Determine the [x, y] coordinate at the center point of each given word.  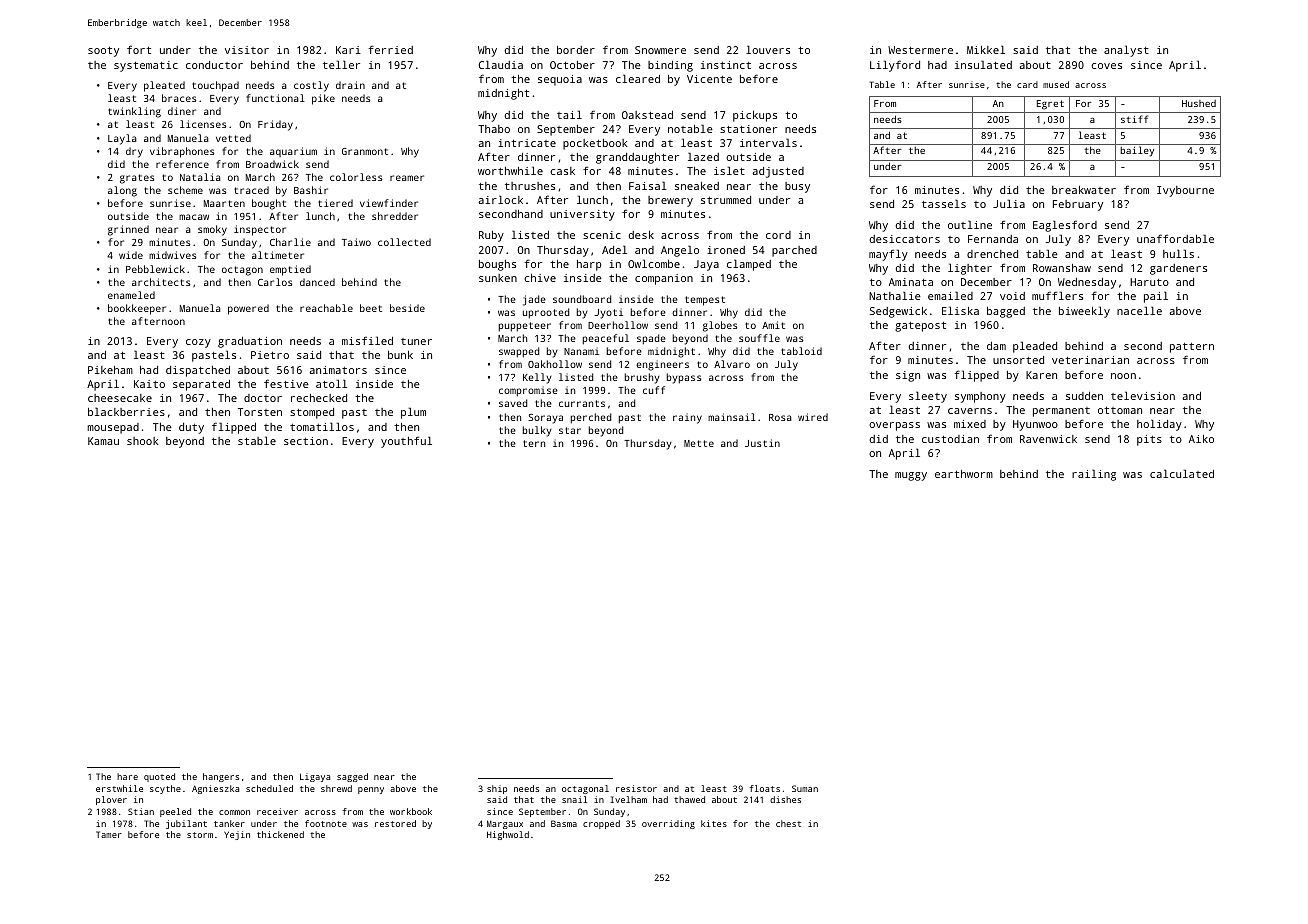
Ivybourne [1185, 191]
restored [395, 823]
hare [127, 776]
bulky [537, 431]
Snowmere [660, 50]
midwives [172, 255]
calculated [1182, 473]
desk [641, 235]
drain [350, 85]
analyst [1126, 51]
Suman [805, 788]
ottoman [1120, 410]
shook [143, 441]
